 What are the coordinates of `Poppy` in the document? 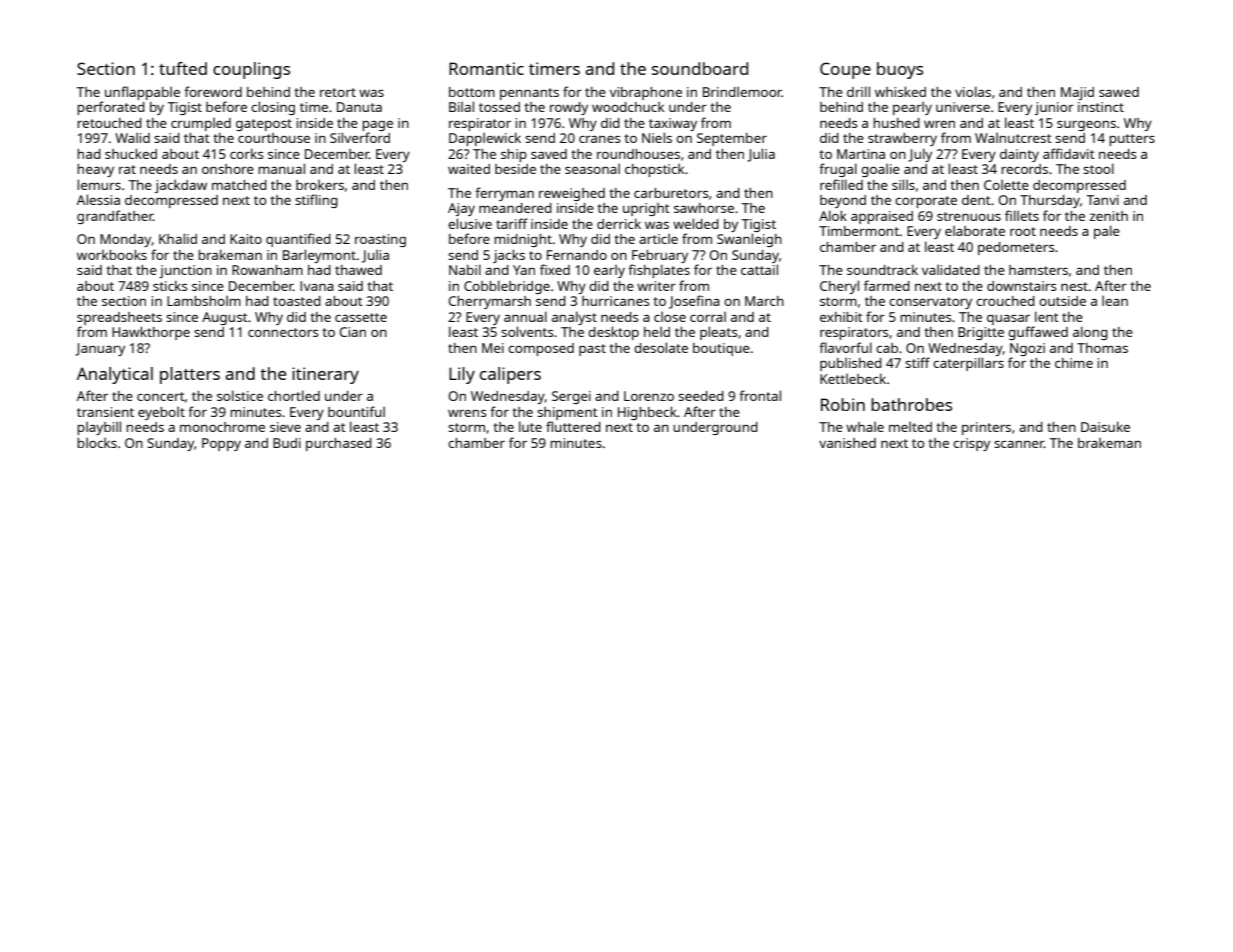 It's located at (221, 444).
